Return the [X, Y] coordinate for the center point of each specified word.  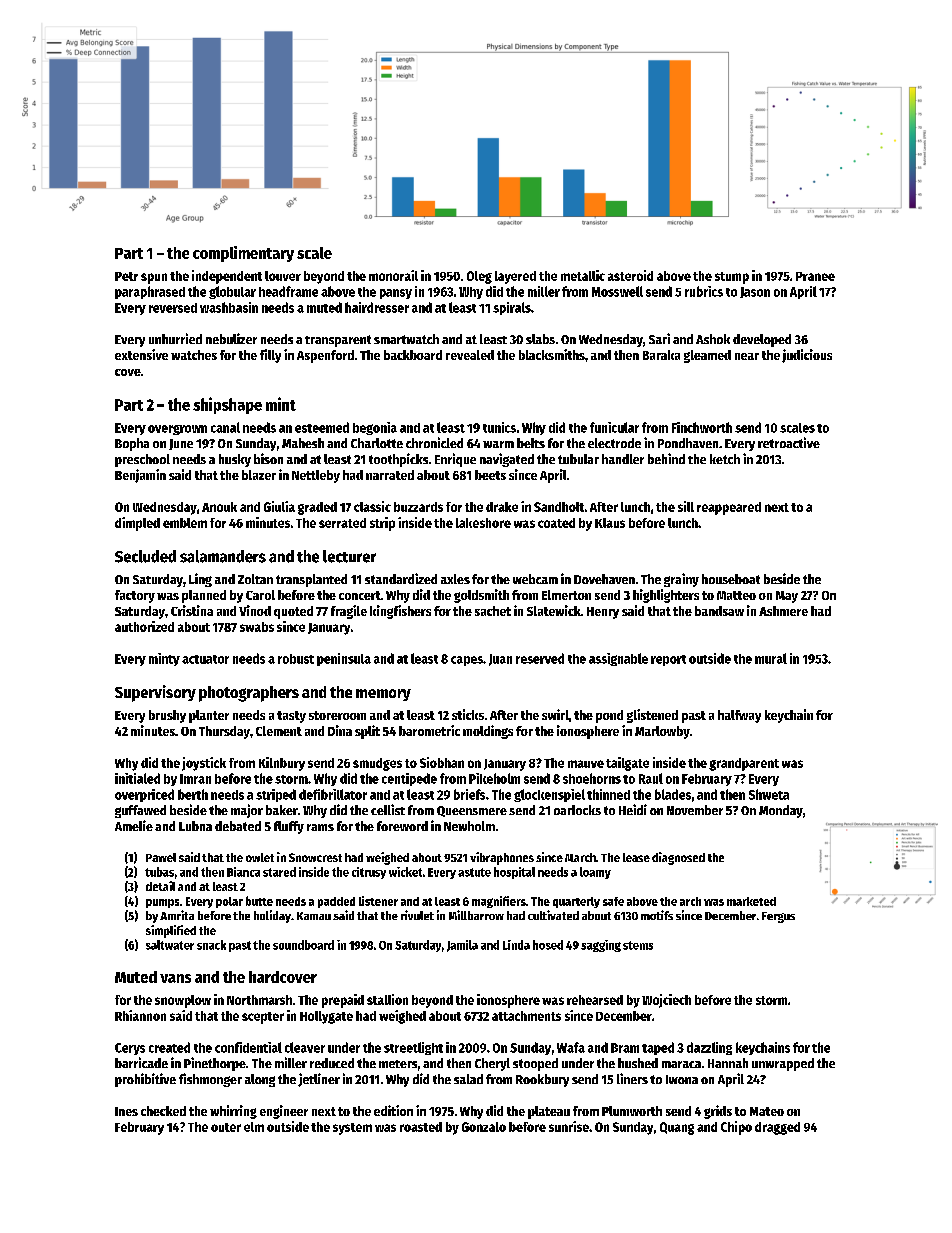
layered [515, 277]
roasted [421, 1127]
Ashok [713, 339]
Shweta [769, 794]
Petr [126, 276]
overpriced [144, 795]
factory [135, 596]
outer [226, 1127]
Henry [603, 613]
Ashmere [783, 611]
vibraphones [502, 858]
